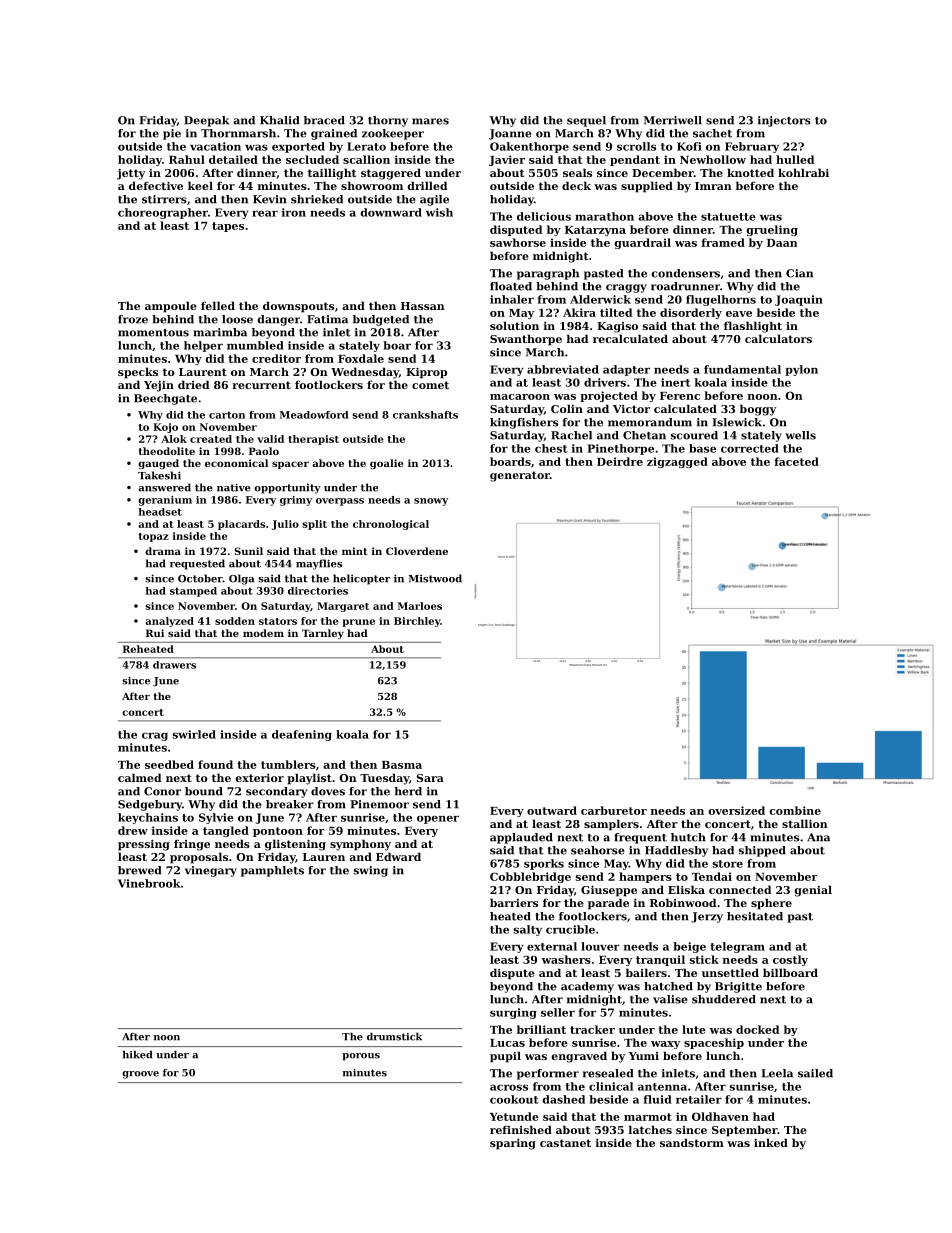  What do you see at coordinates (513, 1144) in the document?
I see `sparing` at bounding box center [513, 1144].
